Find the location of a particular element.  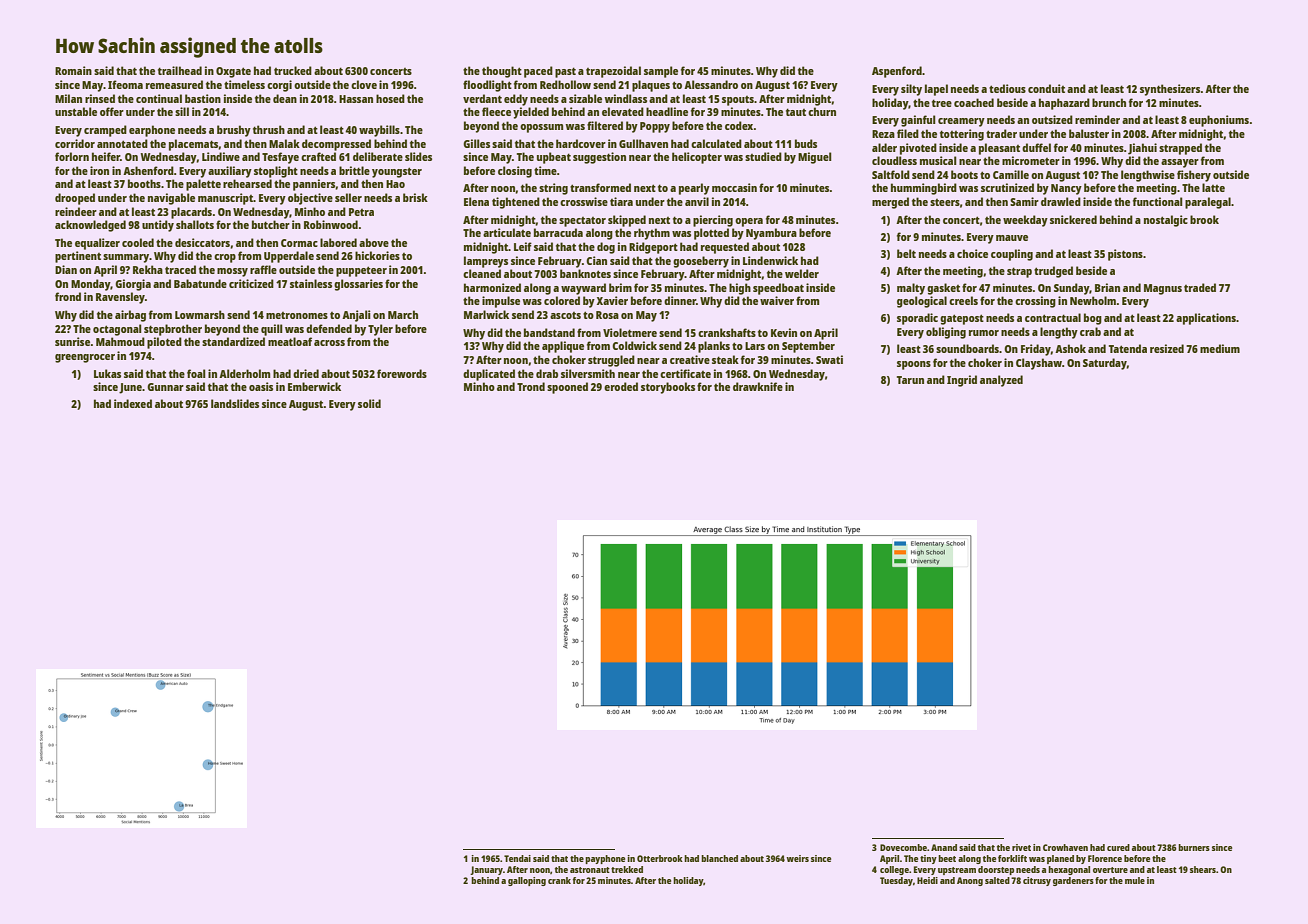

Gunnar is located at coordinates (165, 387).
